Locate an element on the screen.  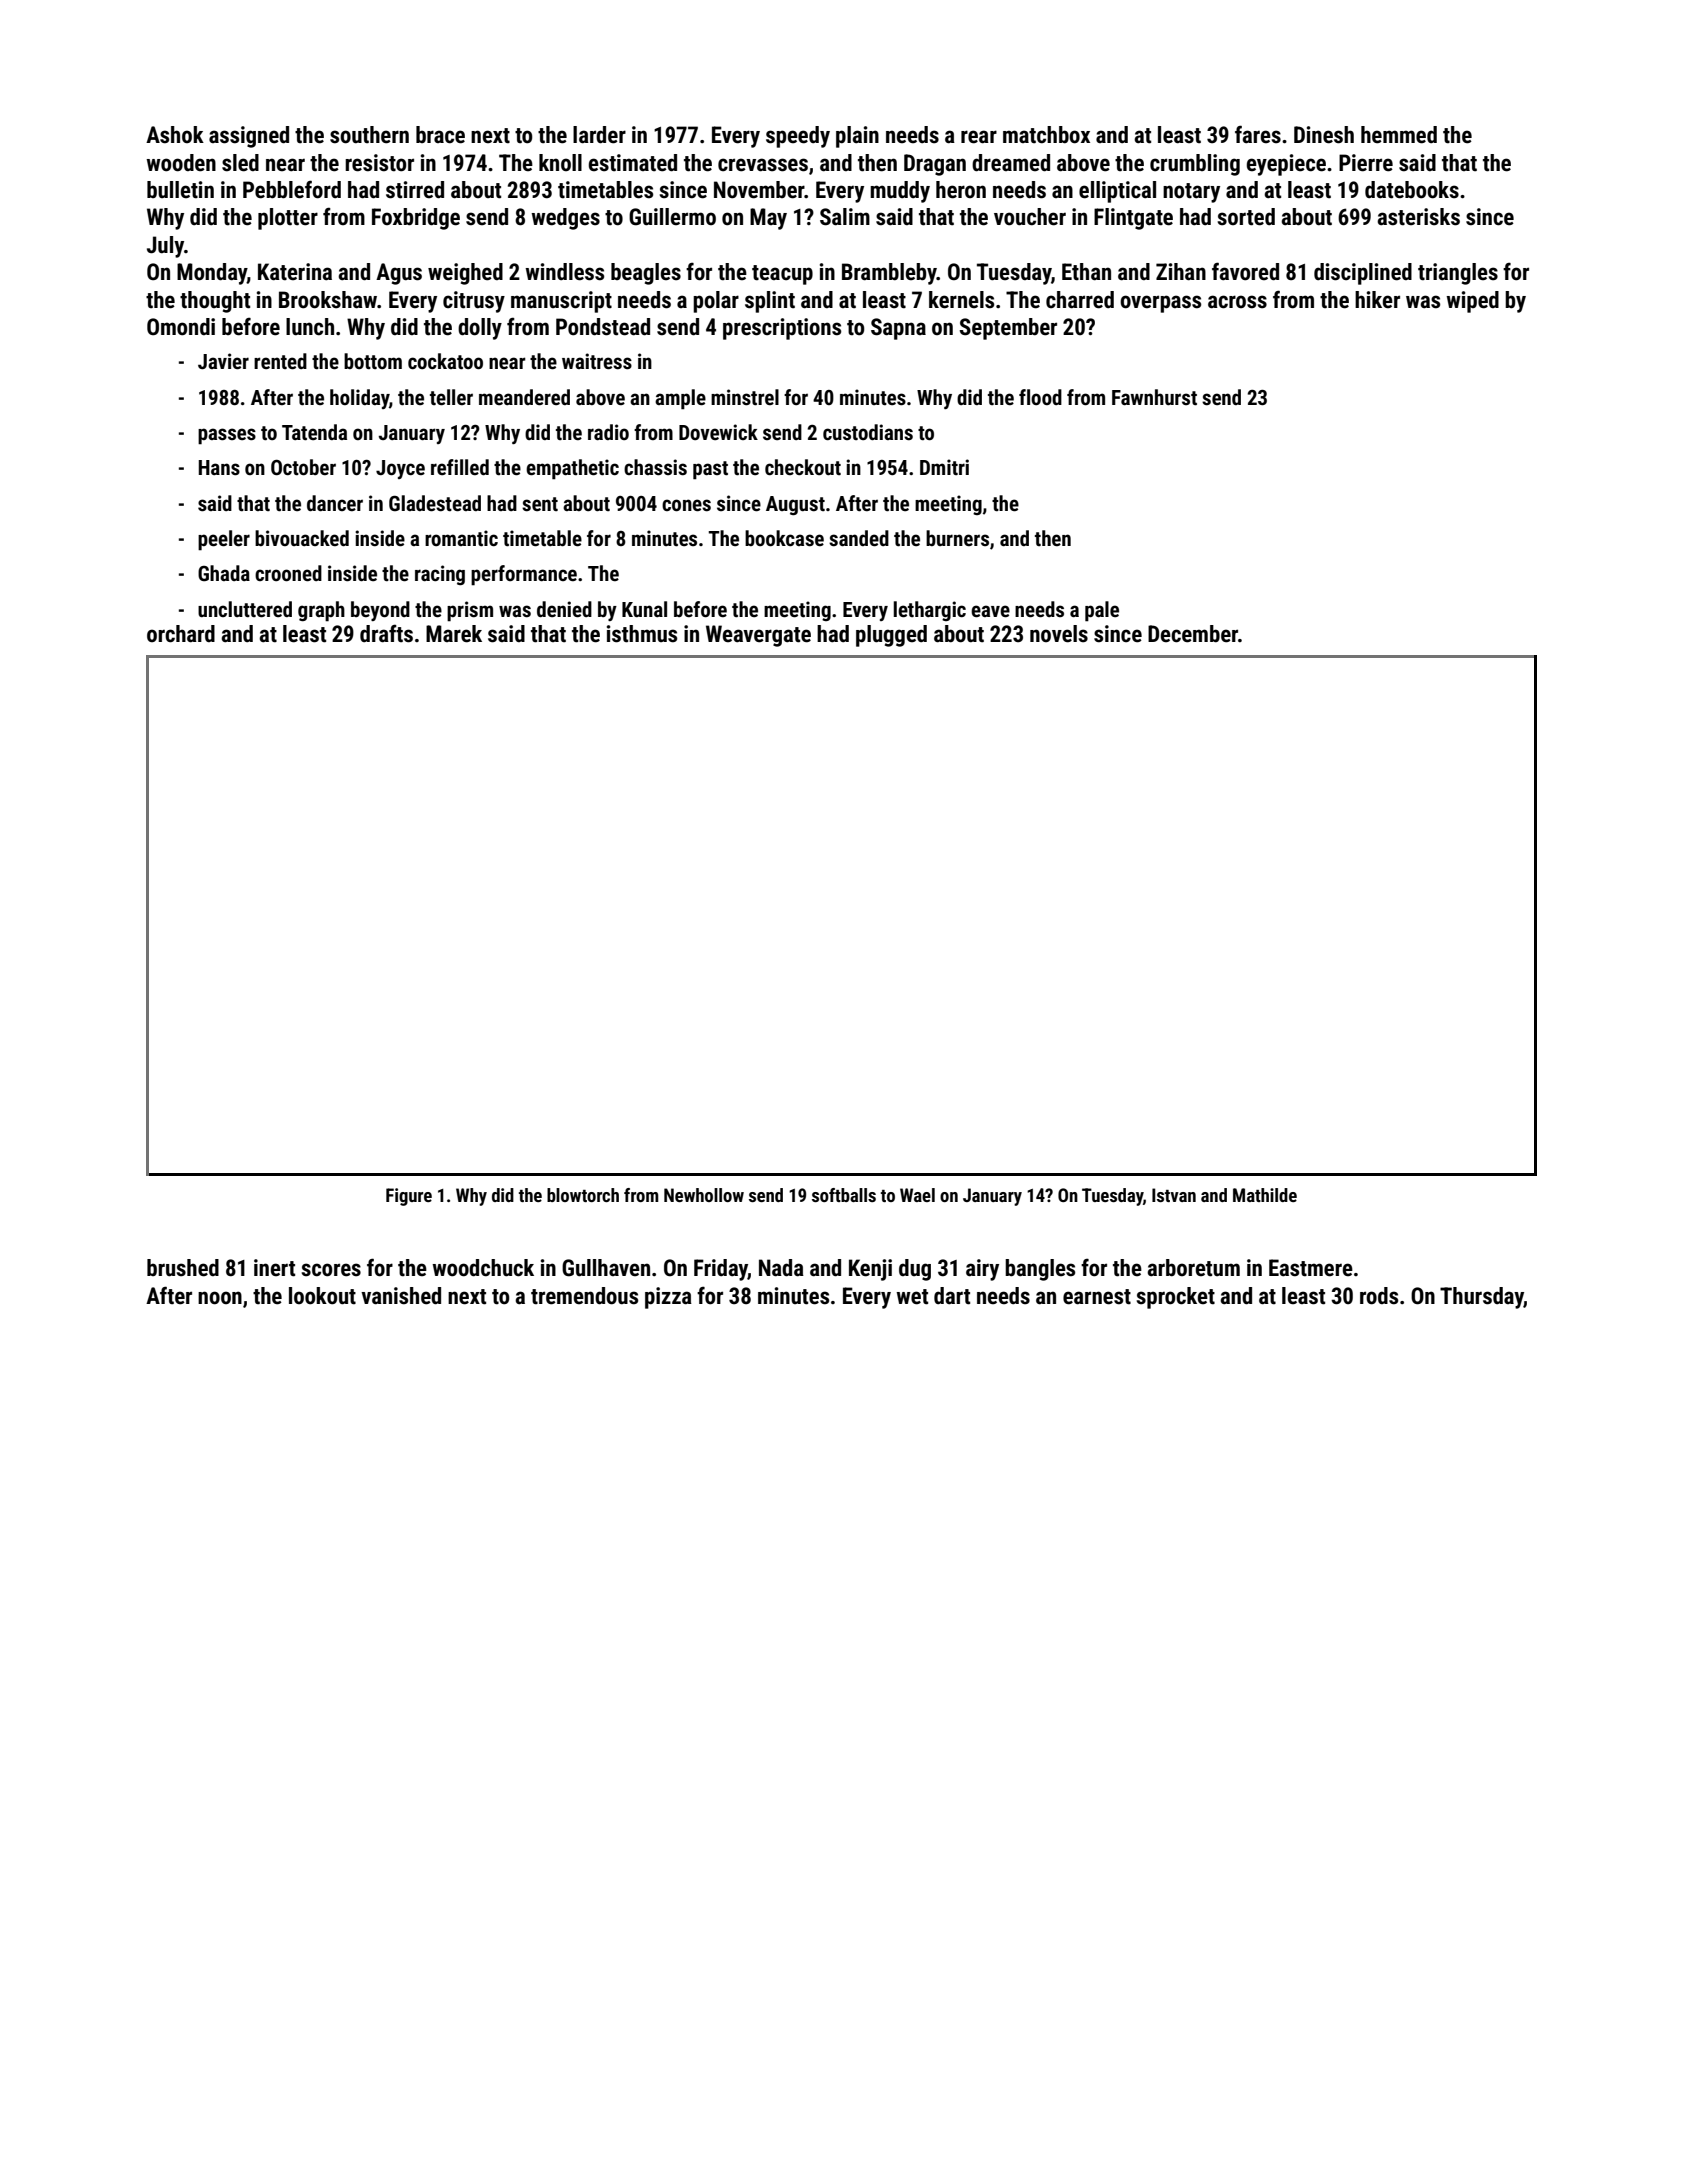
Fawnhurst is located at coordinates (1154, 397).
